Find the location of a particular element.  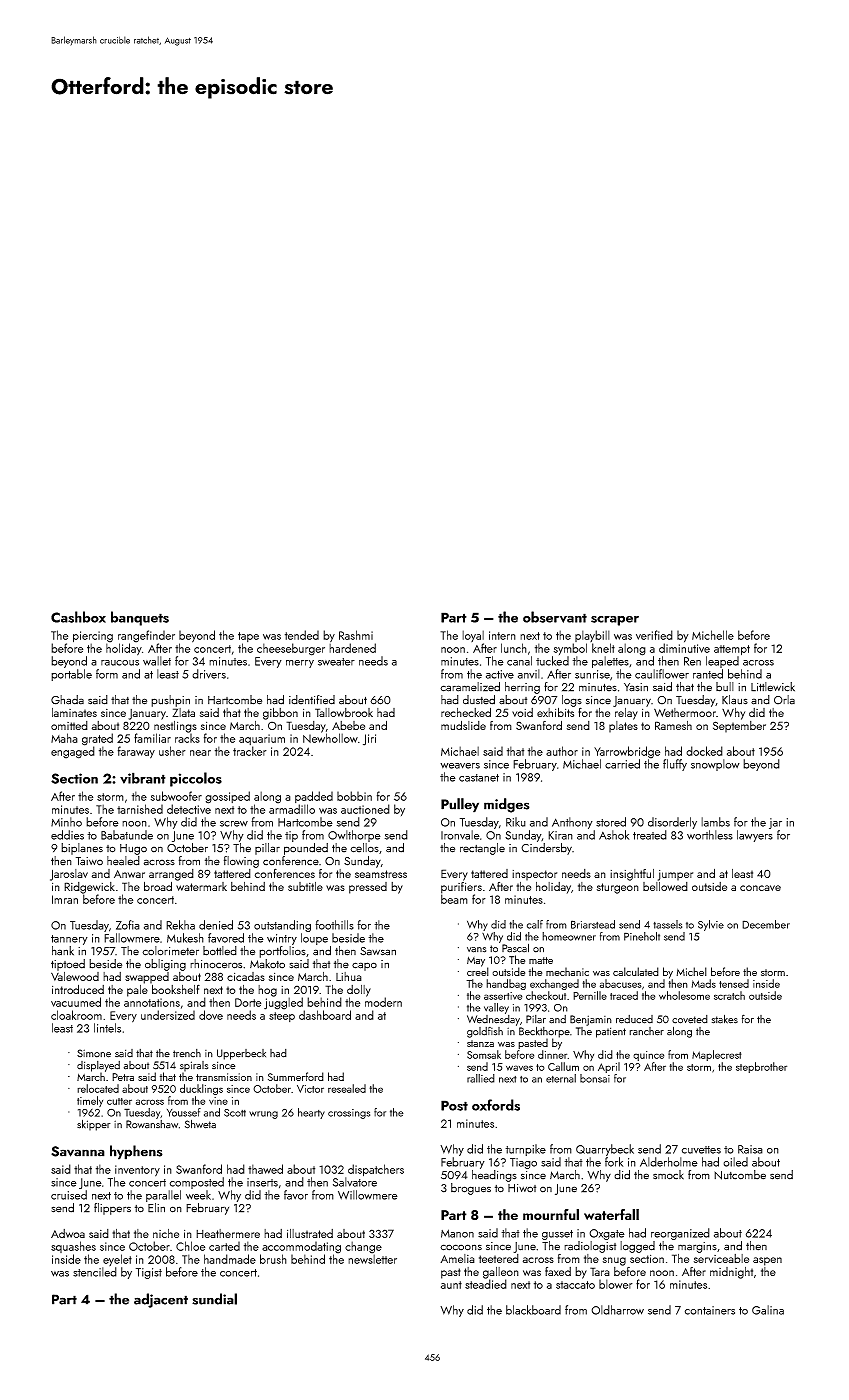

wholesome is located at coordinates (684, 995).
